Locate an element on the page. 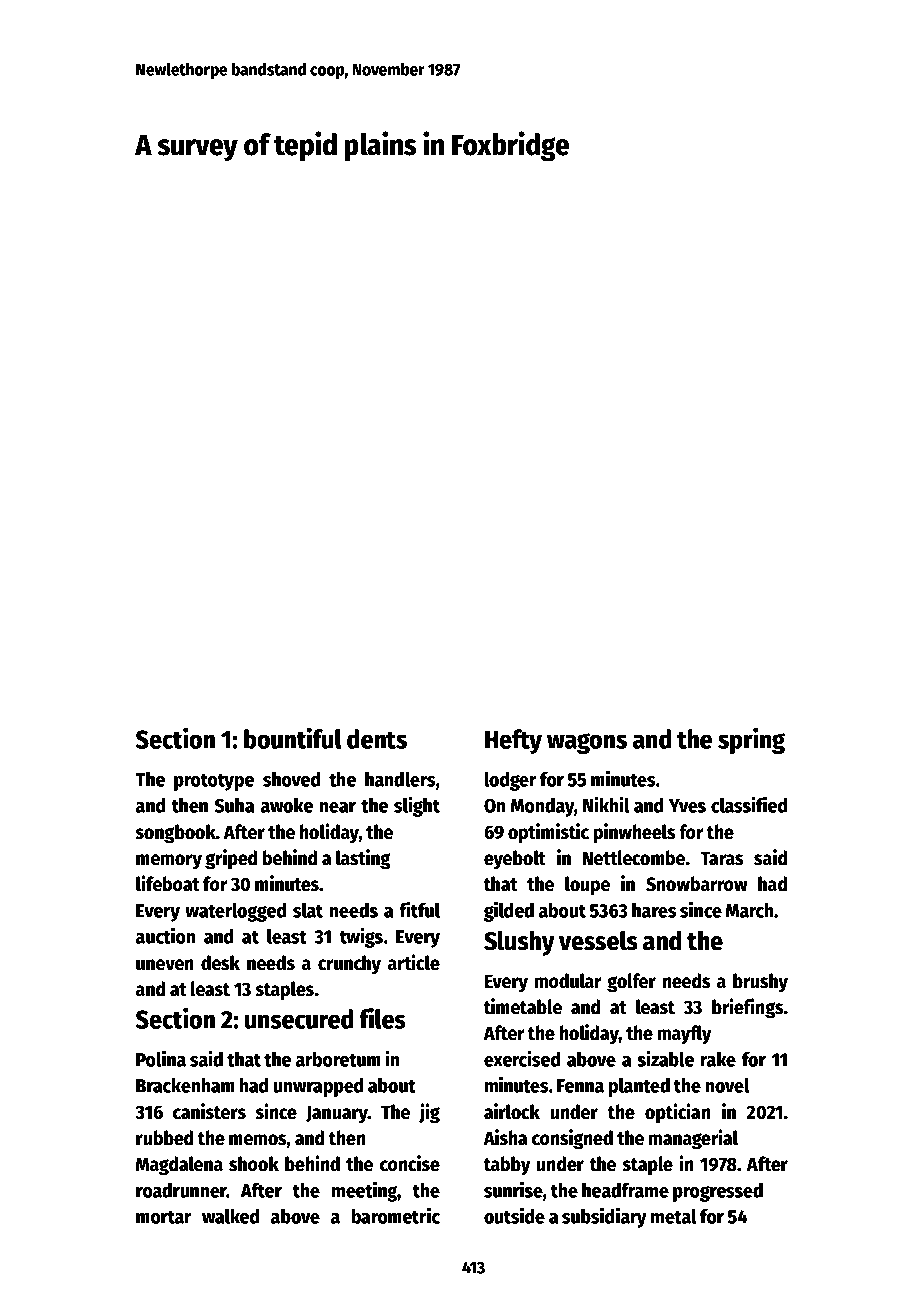 This page has height=1311, width=924. managerial is located at coordinates (693, 1139).
